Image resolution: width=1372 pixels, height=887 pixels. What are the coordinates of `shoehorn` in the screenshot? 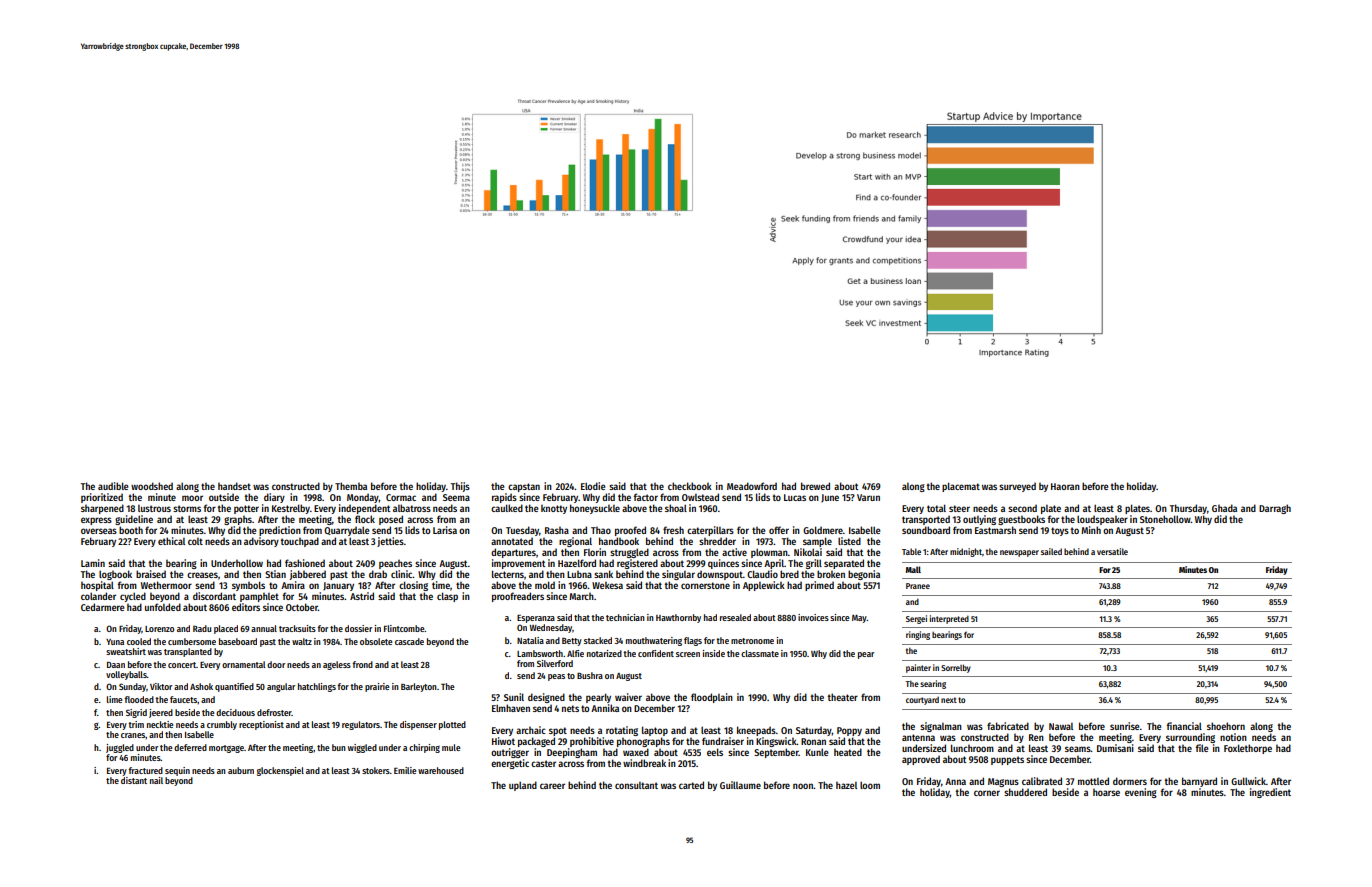 It's located at (1226, 726).
